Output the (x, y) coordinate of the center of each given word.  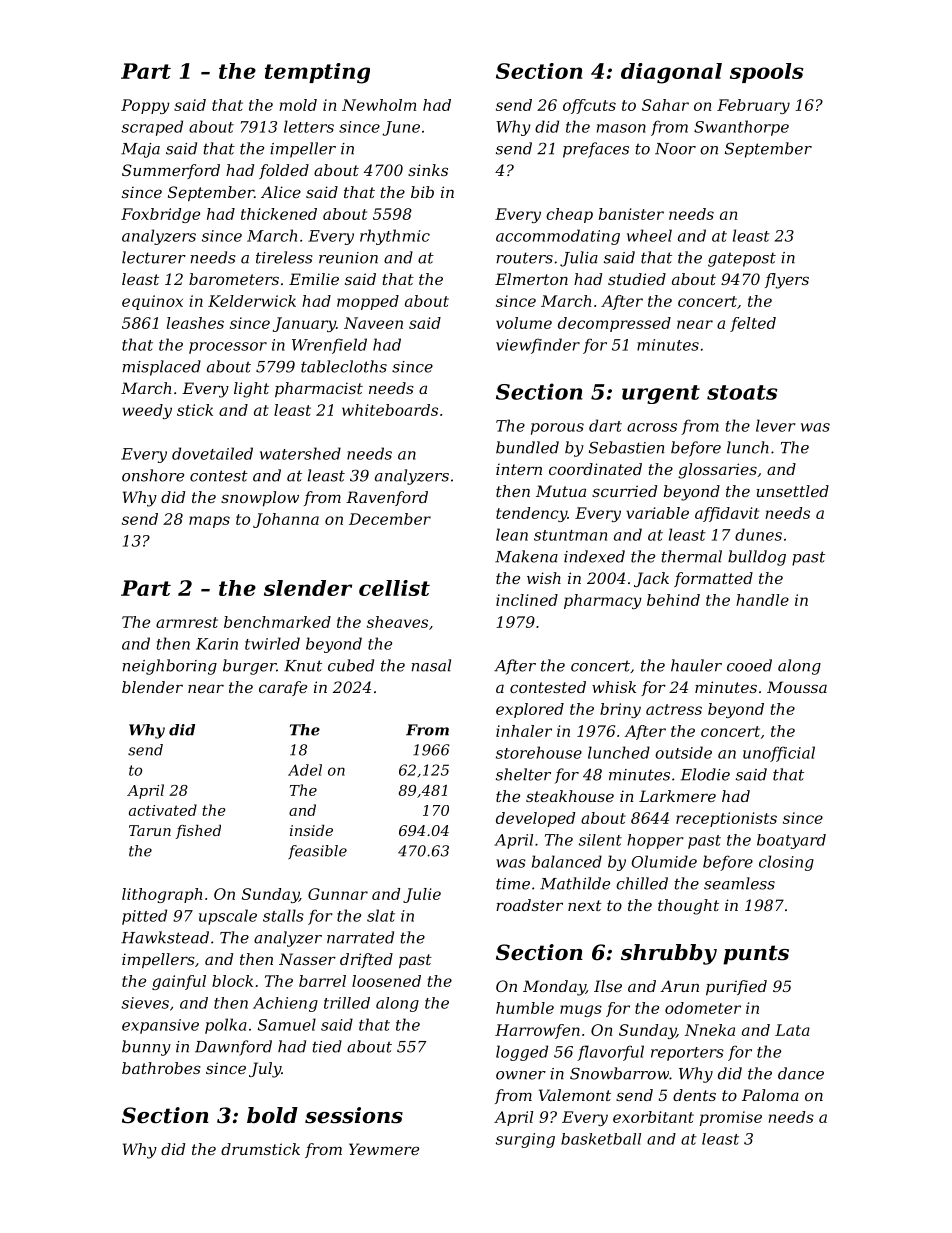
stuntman (570, 535)
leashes (195, 323)
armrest (187, 622)
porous (557, 429)
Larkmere (677, 796)
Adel (305, 770)
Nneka (710, 1030)
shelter (523, 774)
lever (776, 425)
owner (521, 1075)
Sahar (665, 105)
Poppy (145, 106)
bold (272, 1115)
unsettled (792, 491)
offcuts (589, 106)
